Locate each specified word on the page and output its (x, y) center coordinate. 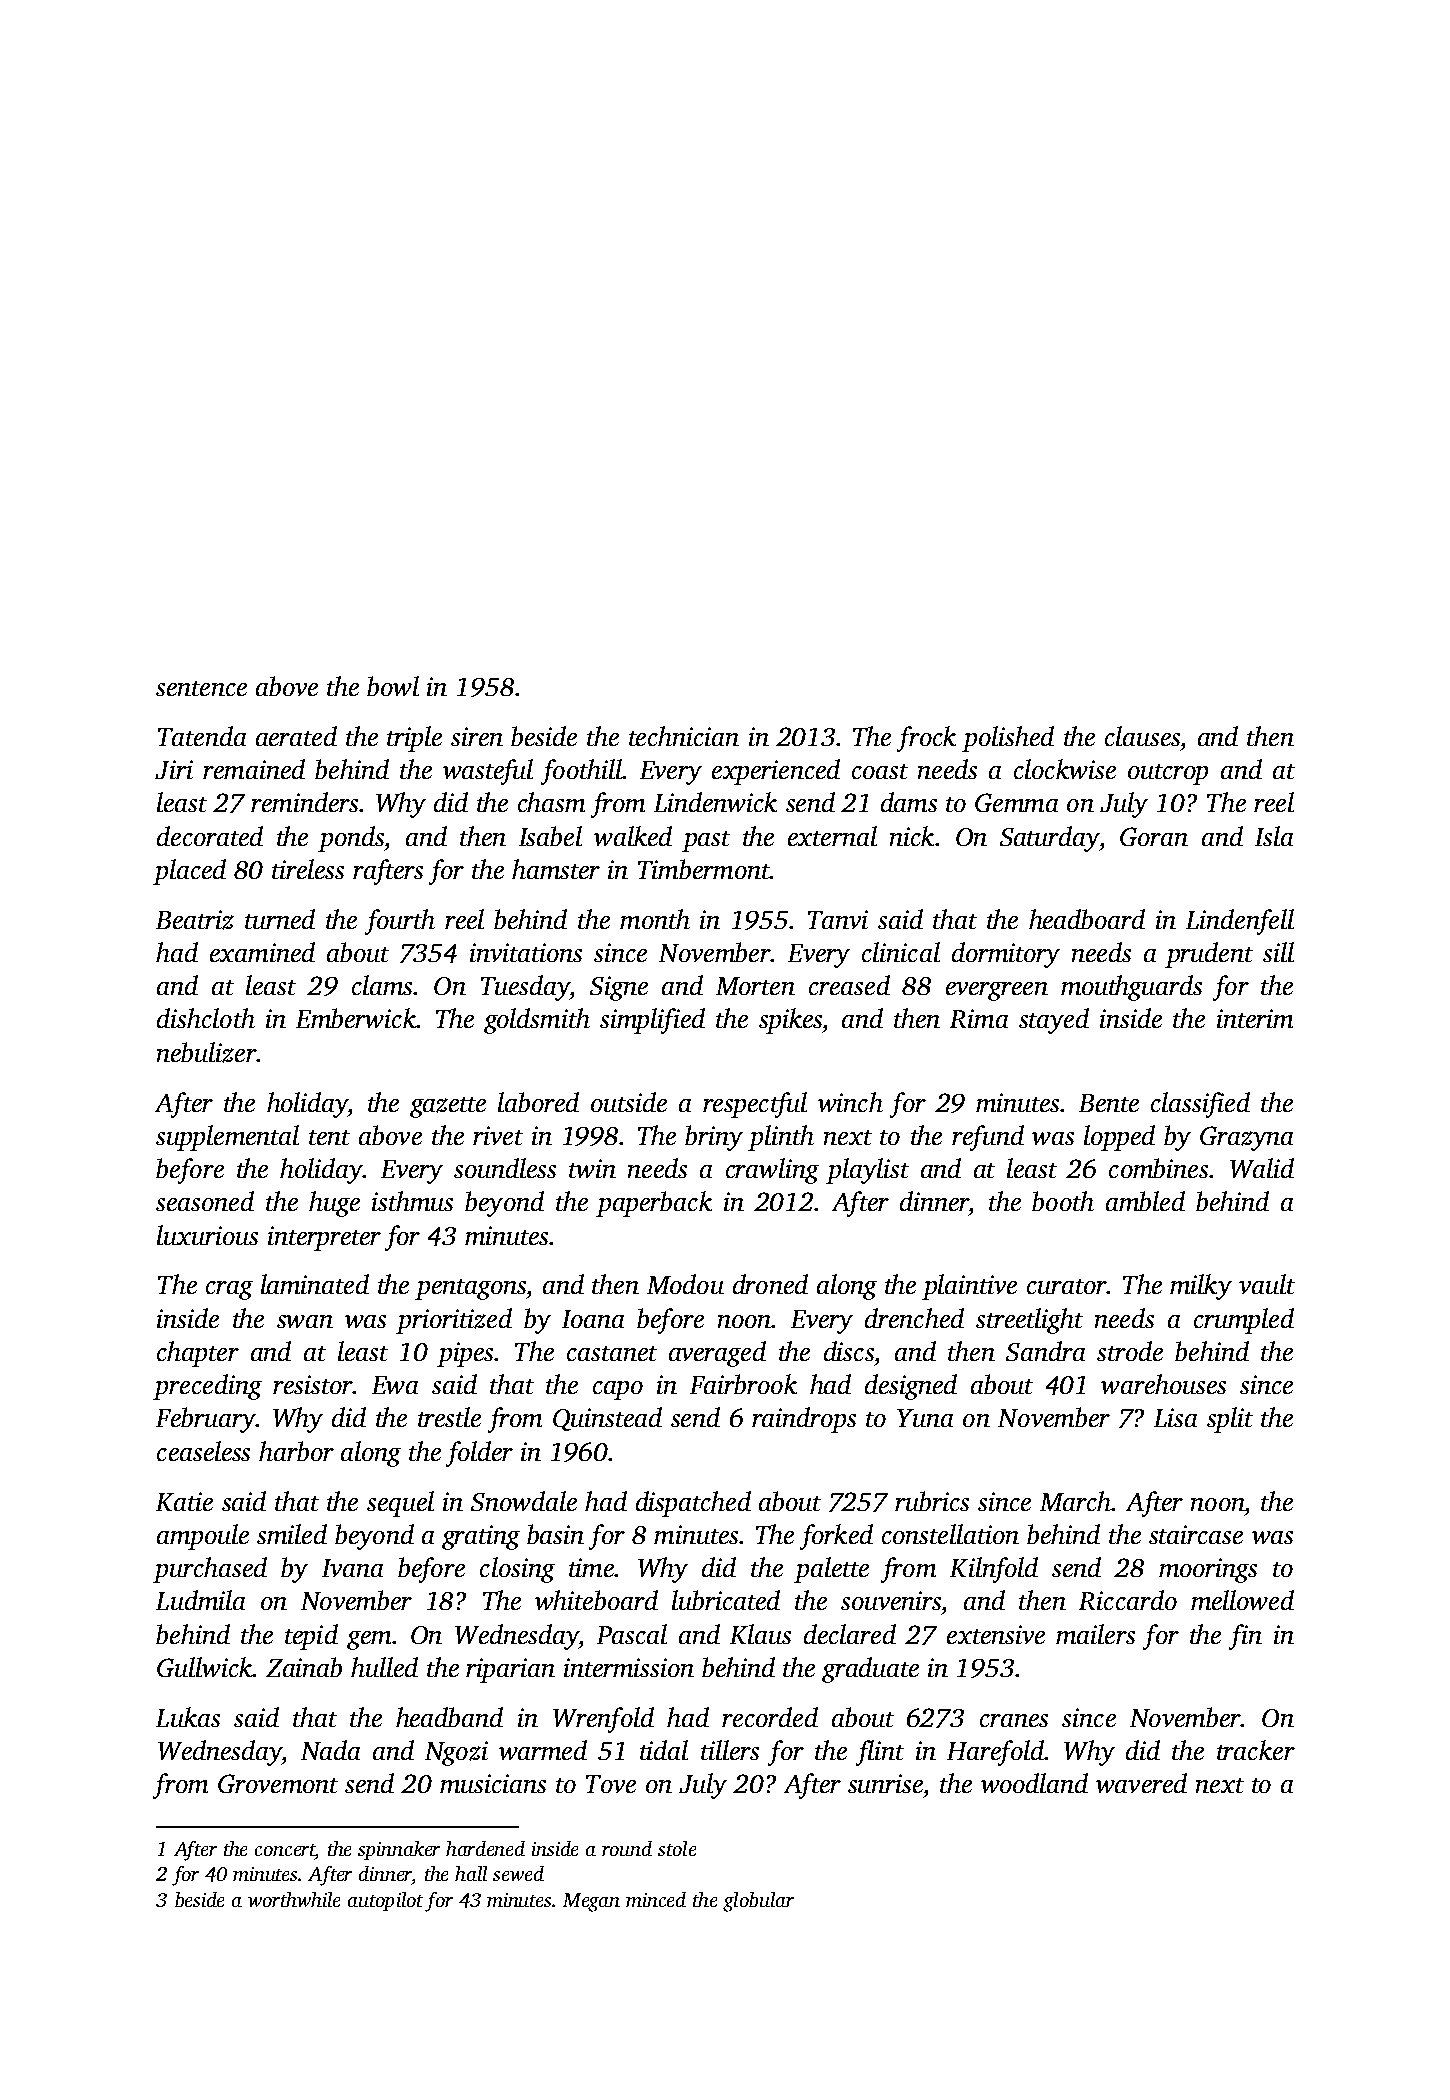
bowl (393, 686)
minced (656, 1899)
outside (629, 1102)
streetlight (1029, 1321)
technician (684, 736)
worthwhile (294, 1899)
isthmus (412, 1201)
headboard (1087, 919)
